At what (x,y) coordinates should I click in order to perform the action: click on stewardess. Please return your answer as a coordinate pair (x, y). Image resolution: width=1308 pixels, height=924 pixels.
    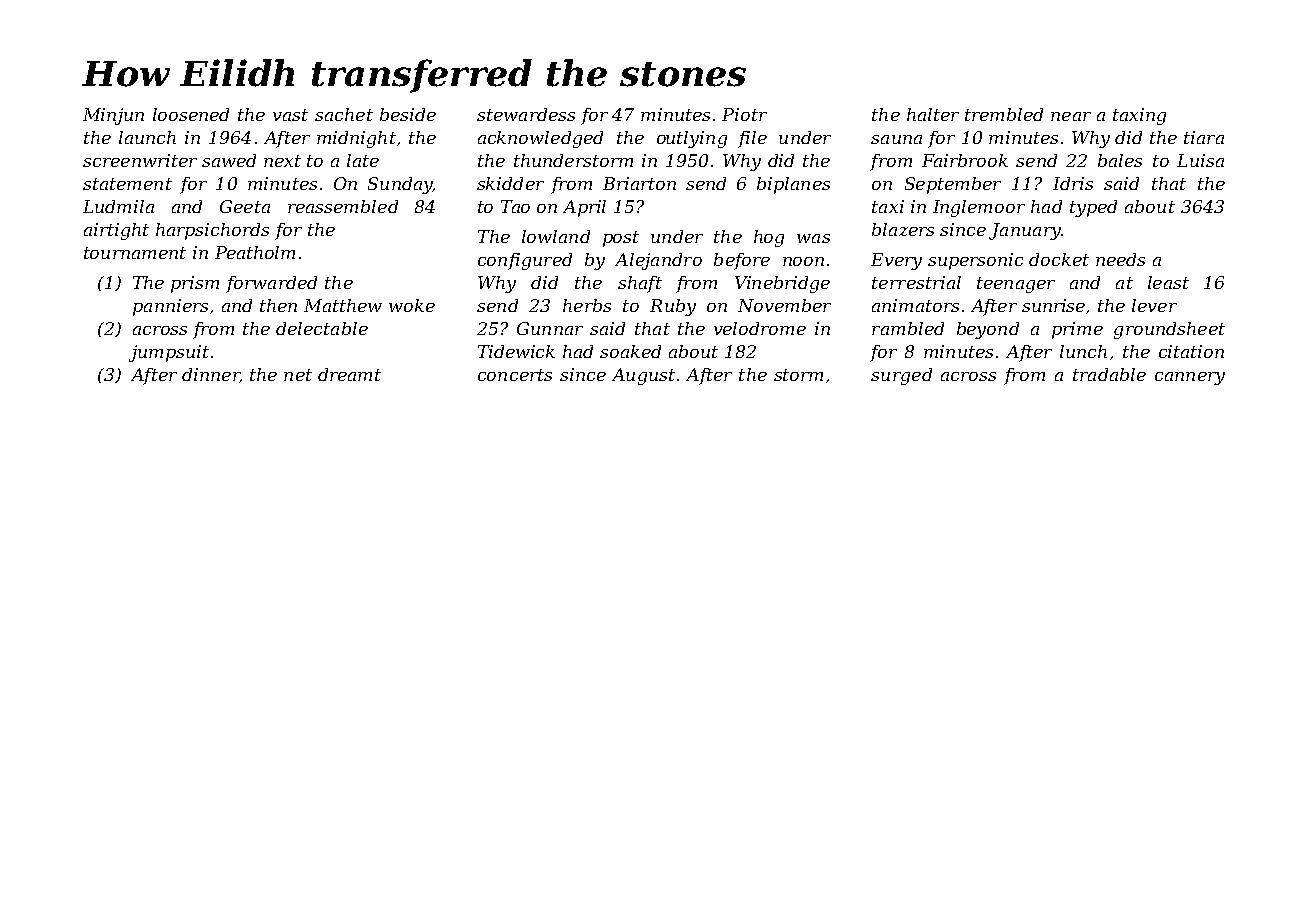
    Looking at the image, I should click on (526, 114).
